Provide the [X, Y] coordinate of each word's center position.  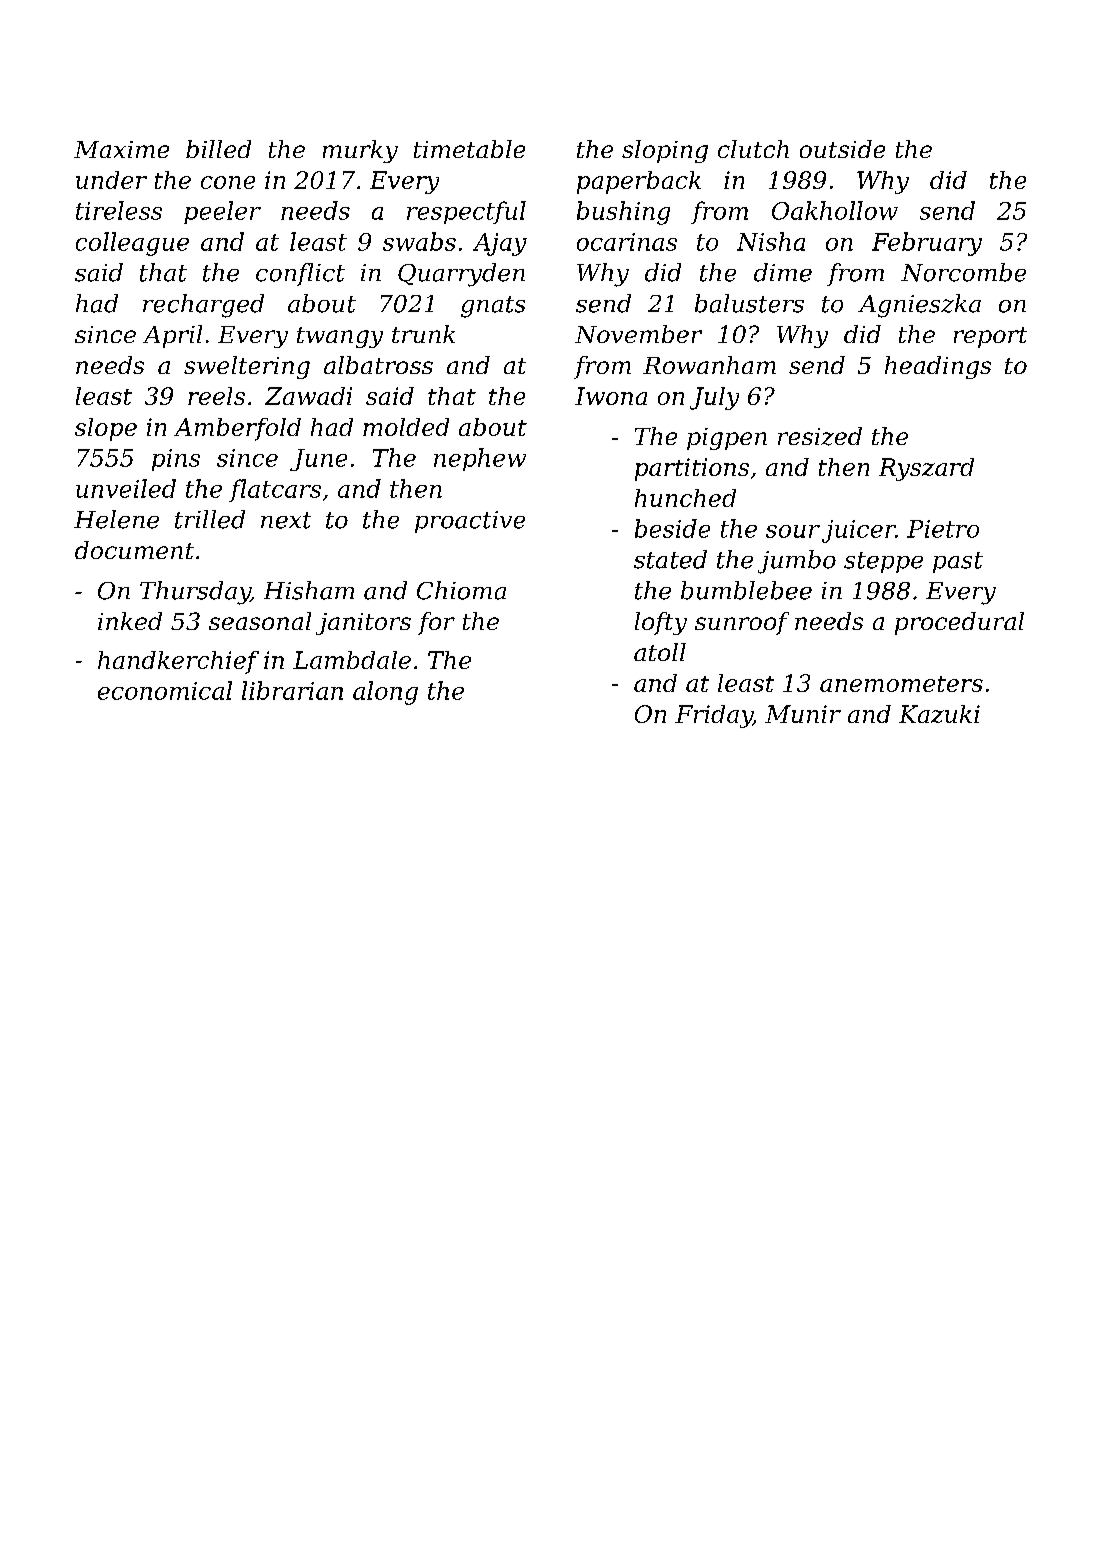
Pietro [943, 529]
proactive [470, 522]
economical [165, 690]
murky [360, 151]
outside [842, 149]
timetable [469, 149]
